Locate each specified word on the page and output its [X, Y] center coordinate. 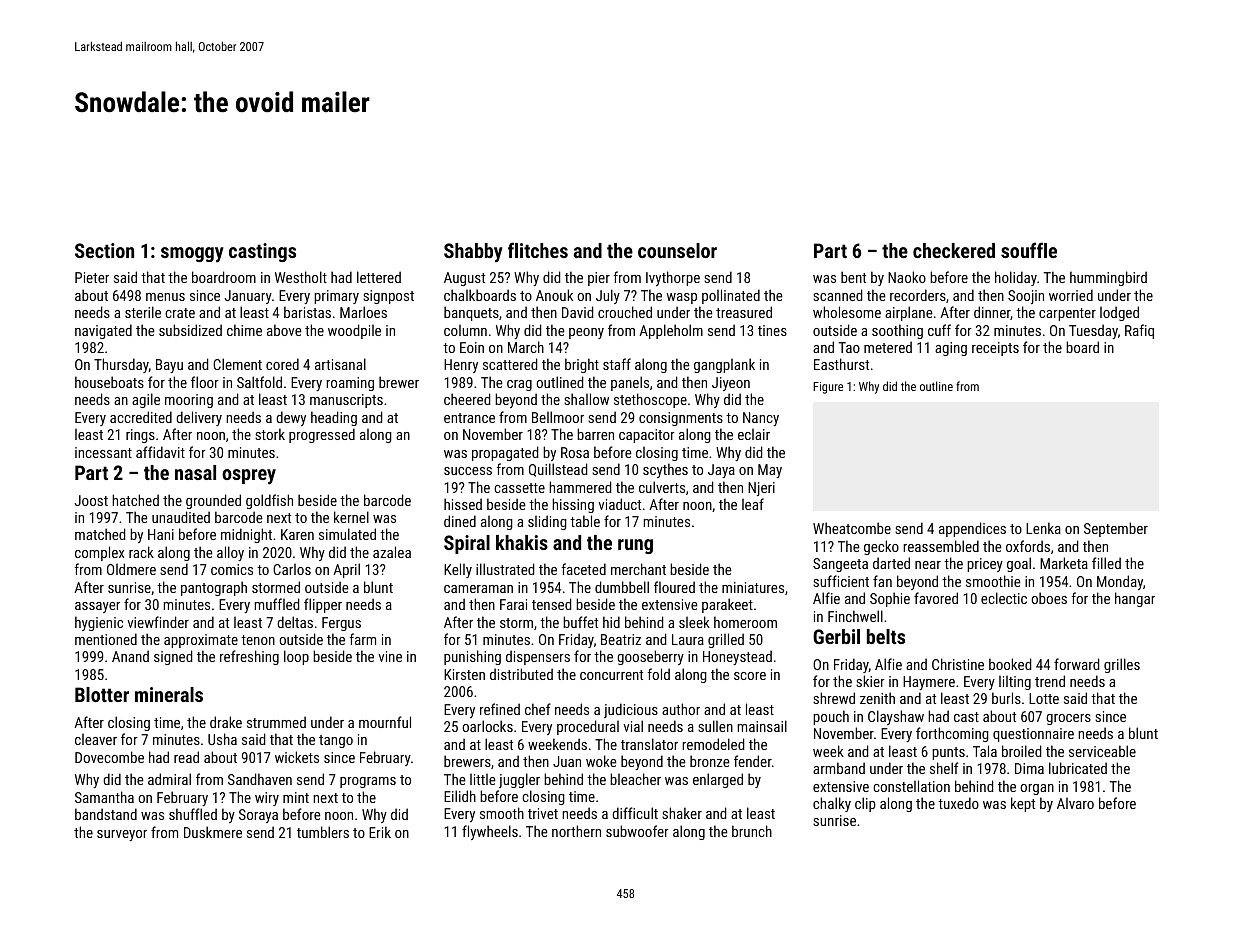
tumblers [323, 832]
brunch [752, 831]
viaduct [619, 504]
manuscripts [346, 401]
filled [1106, 563]
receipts [995, 349]
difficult [635, 813]
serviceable [1102, 751]
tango [336, 741]
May [770, 471]
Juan [567, 761]
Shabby [473, 253]
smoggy [192, 255]
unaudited [181, 517]
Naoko [907, 277]
